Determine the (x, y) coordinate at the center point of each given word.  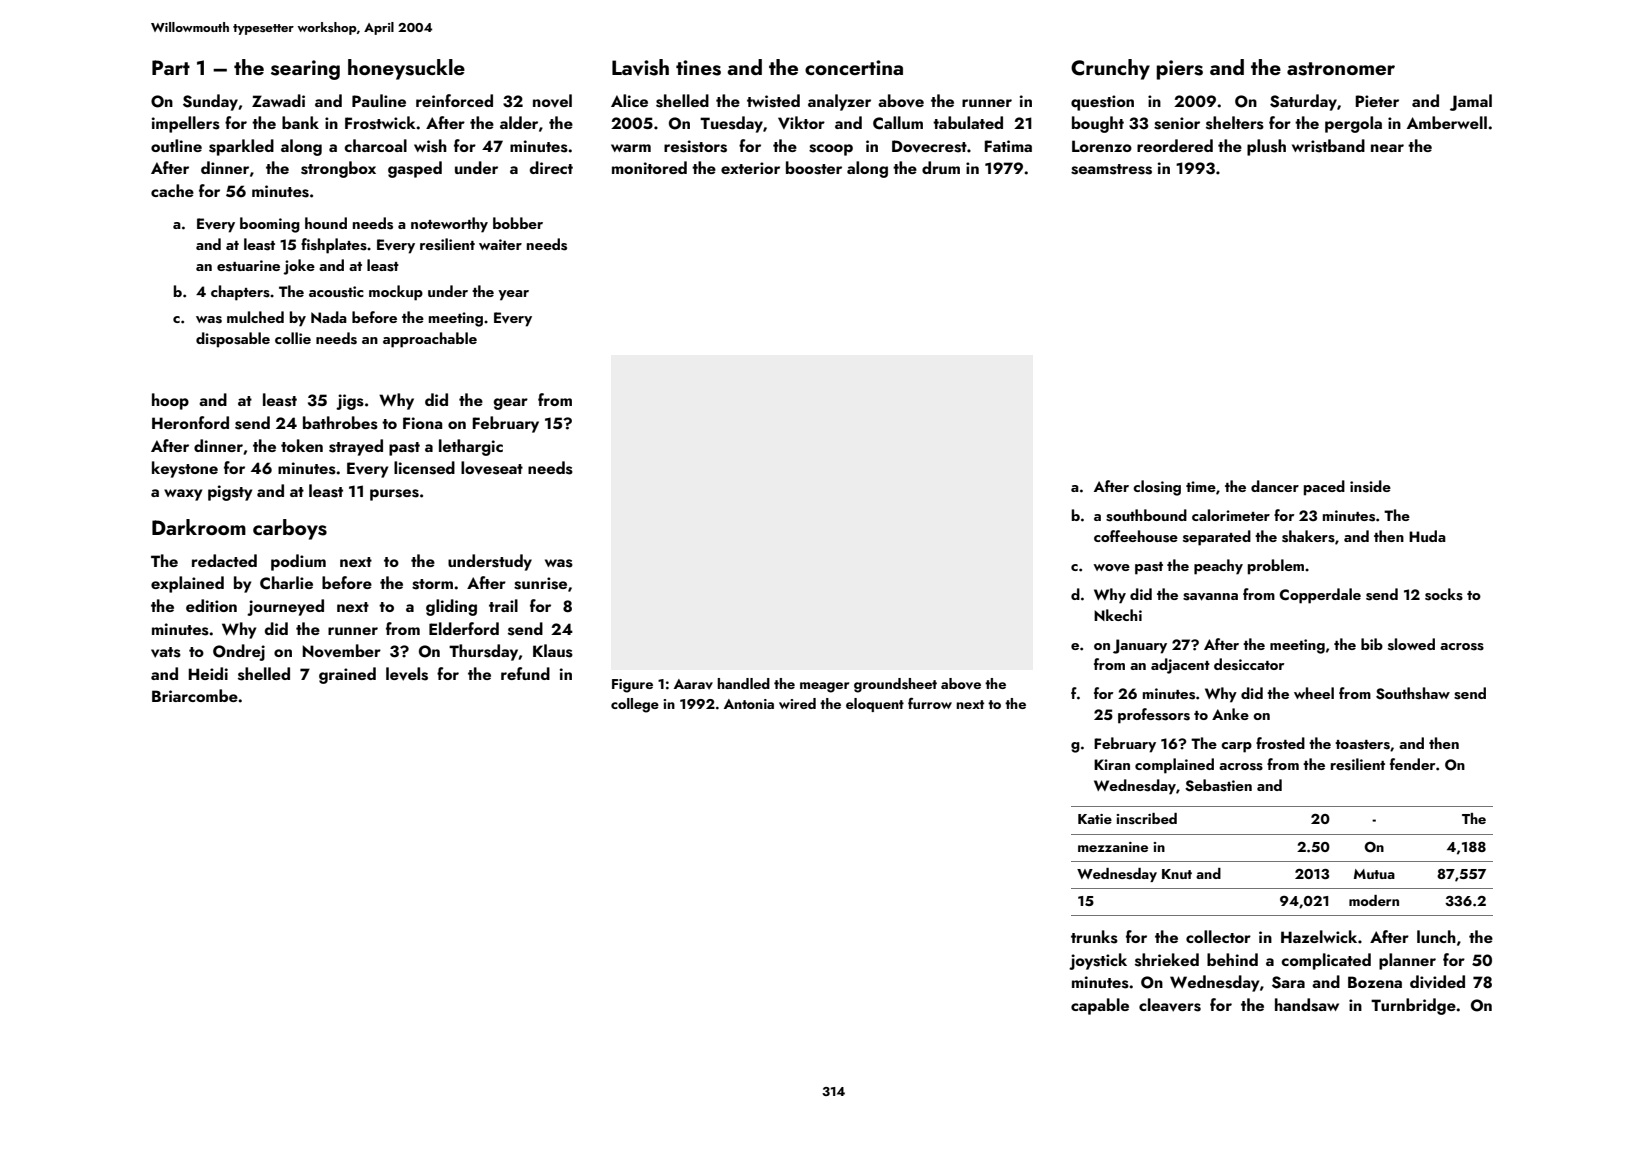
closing (1157, 488)
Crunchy (1110, 69)
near (1387, 148)
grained (347, 675)
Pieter (1377, 101)
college (635, 705)
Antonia (749, 704)
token (302, 445)
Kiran (1112, 764)
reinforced (454, 100)
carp (1236, 747)
